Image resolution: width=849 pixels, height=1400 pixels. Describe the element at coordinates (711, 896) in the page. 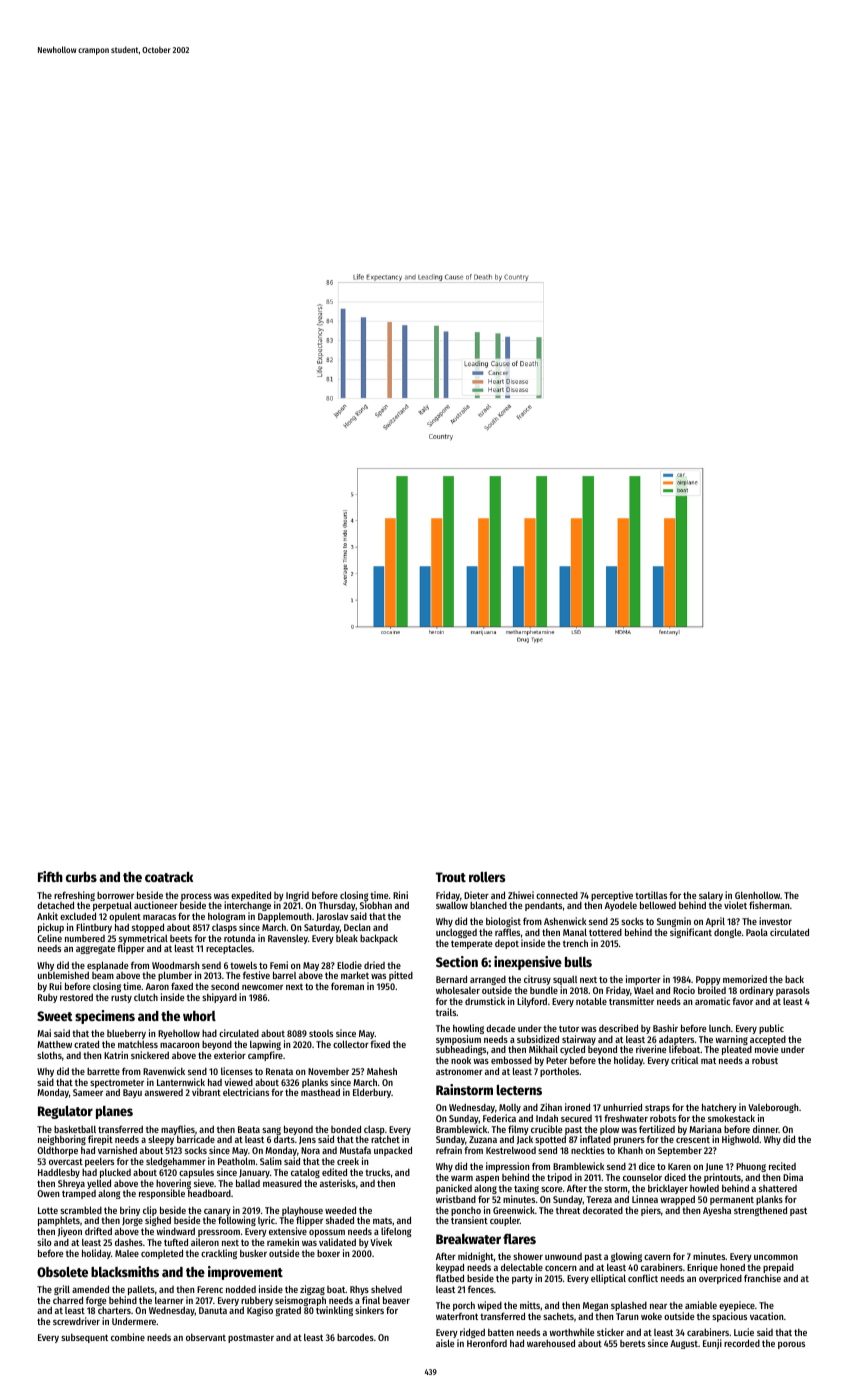

I see `salary` at that location.
